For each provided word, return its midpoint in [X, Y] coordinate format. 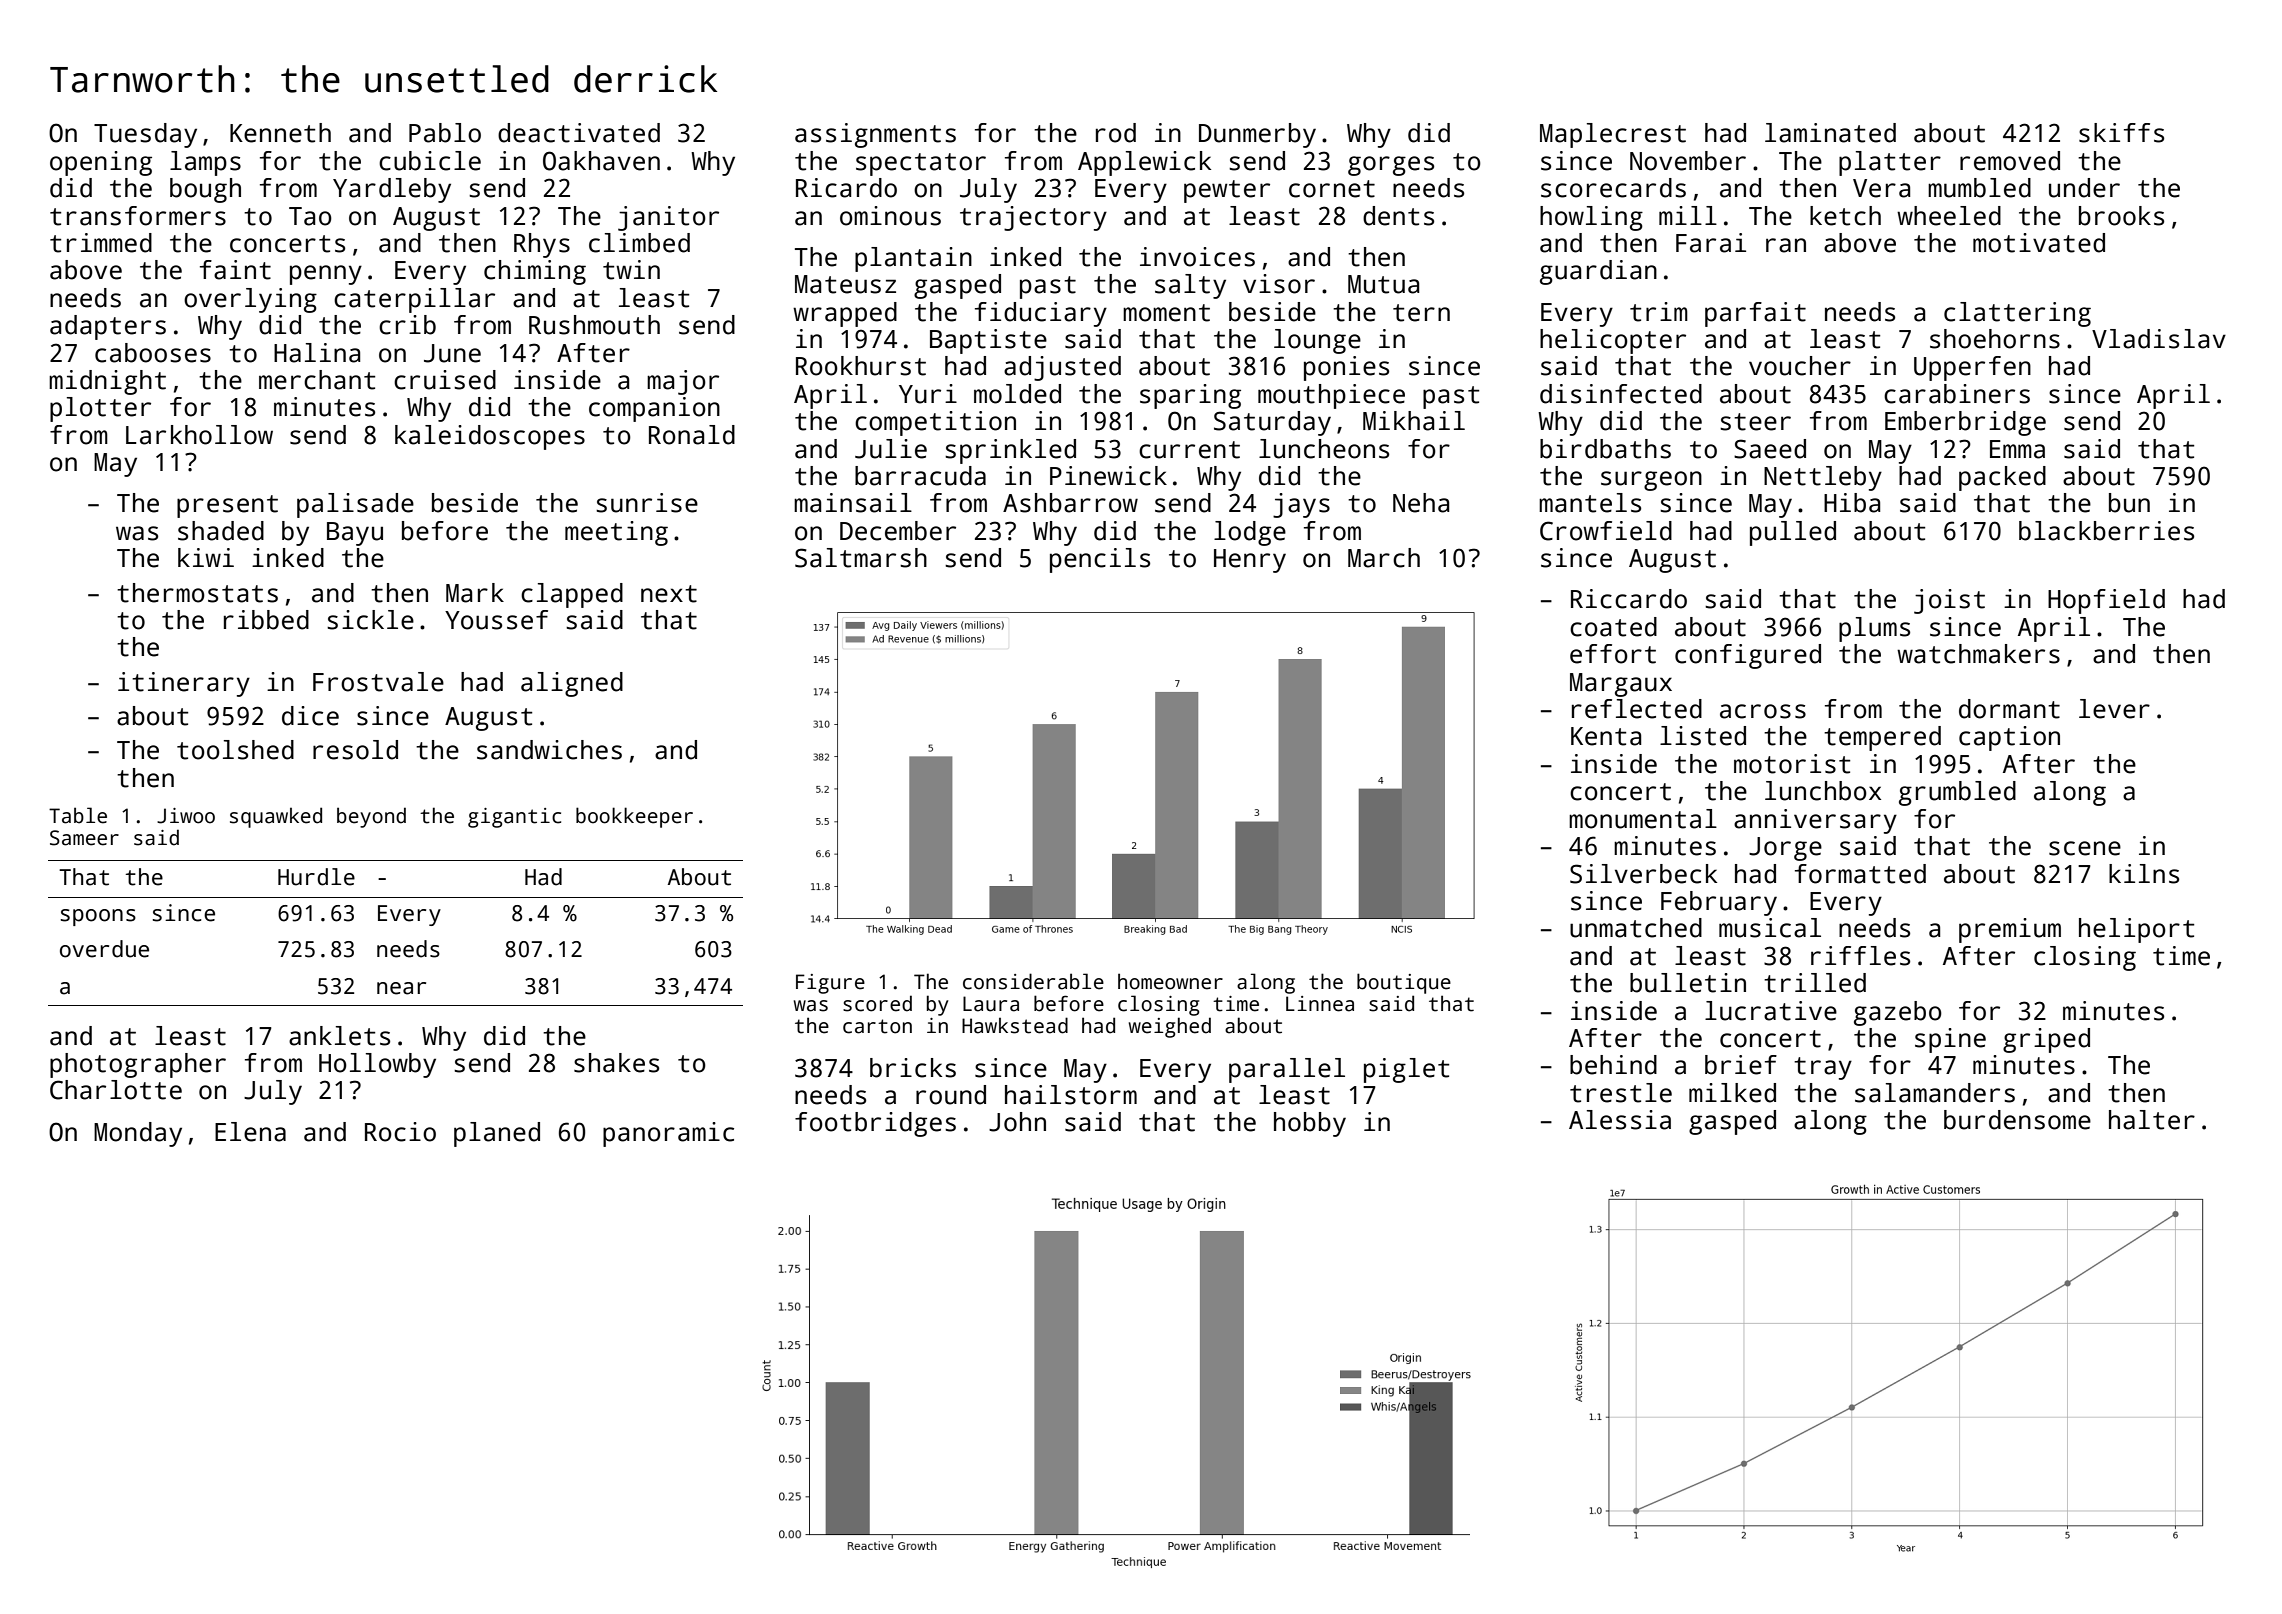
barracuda [920, 476]
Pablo [445, 133]
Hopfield [2106, 601]
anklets [339, 1036]
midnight [107, 382]
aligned [572, 684]
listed [1703, 736]
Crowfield [1606, 531]
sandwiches [549, 750]
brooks [2121, 216]
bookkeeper [634, 817]
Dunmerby [1257, 135]
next [669, 594]
